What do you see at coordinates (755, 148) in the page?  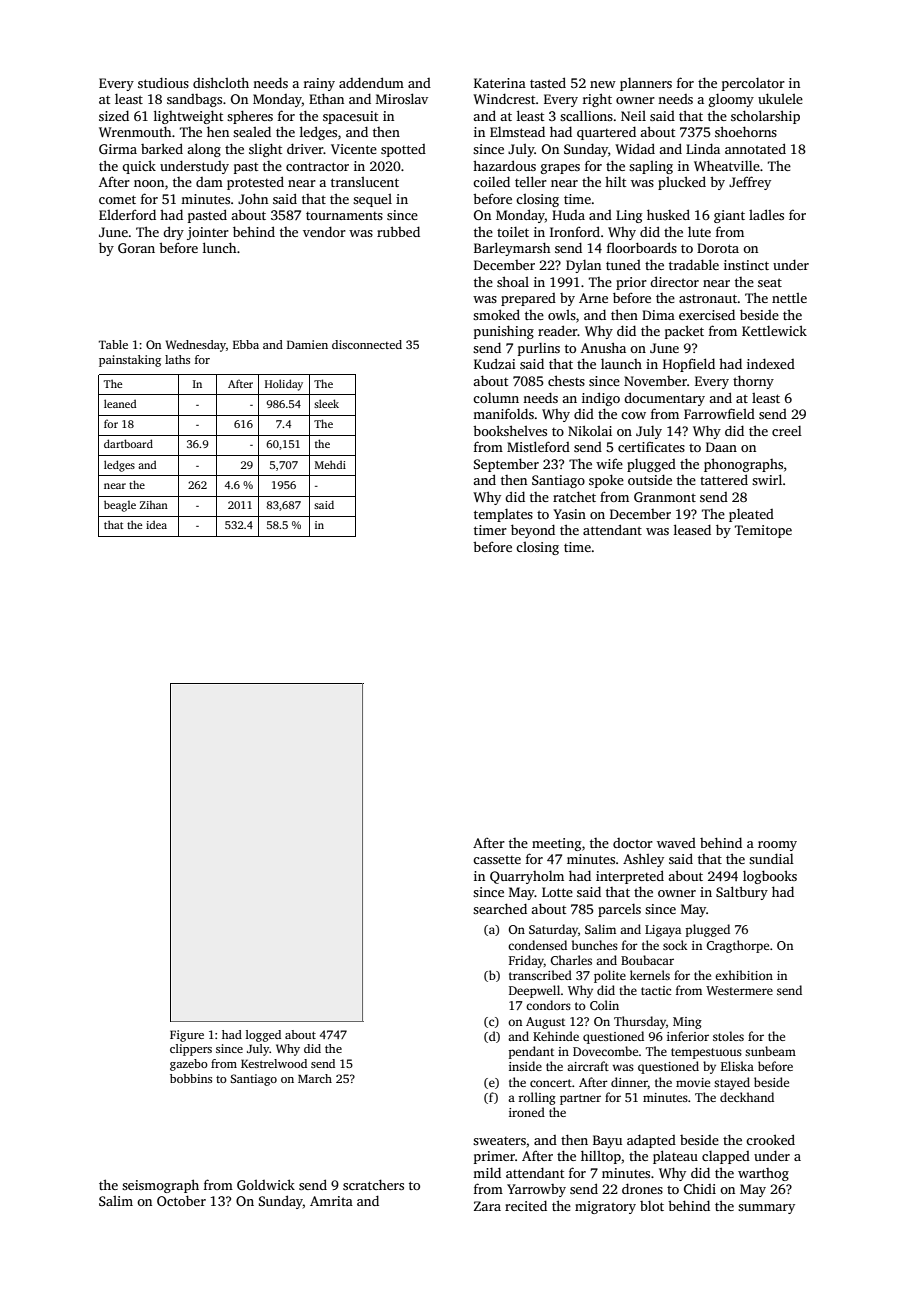 I see `annotated` at bounding box center [755, 148].
